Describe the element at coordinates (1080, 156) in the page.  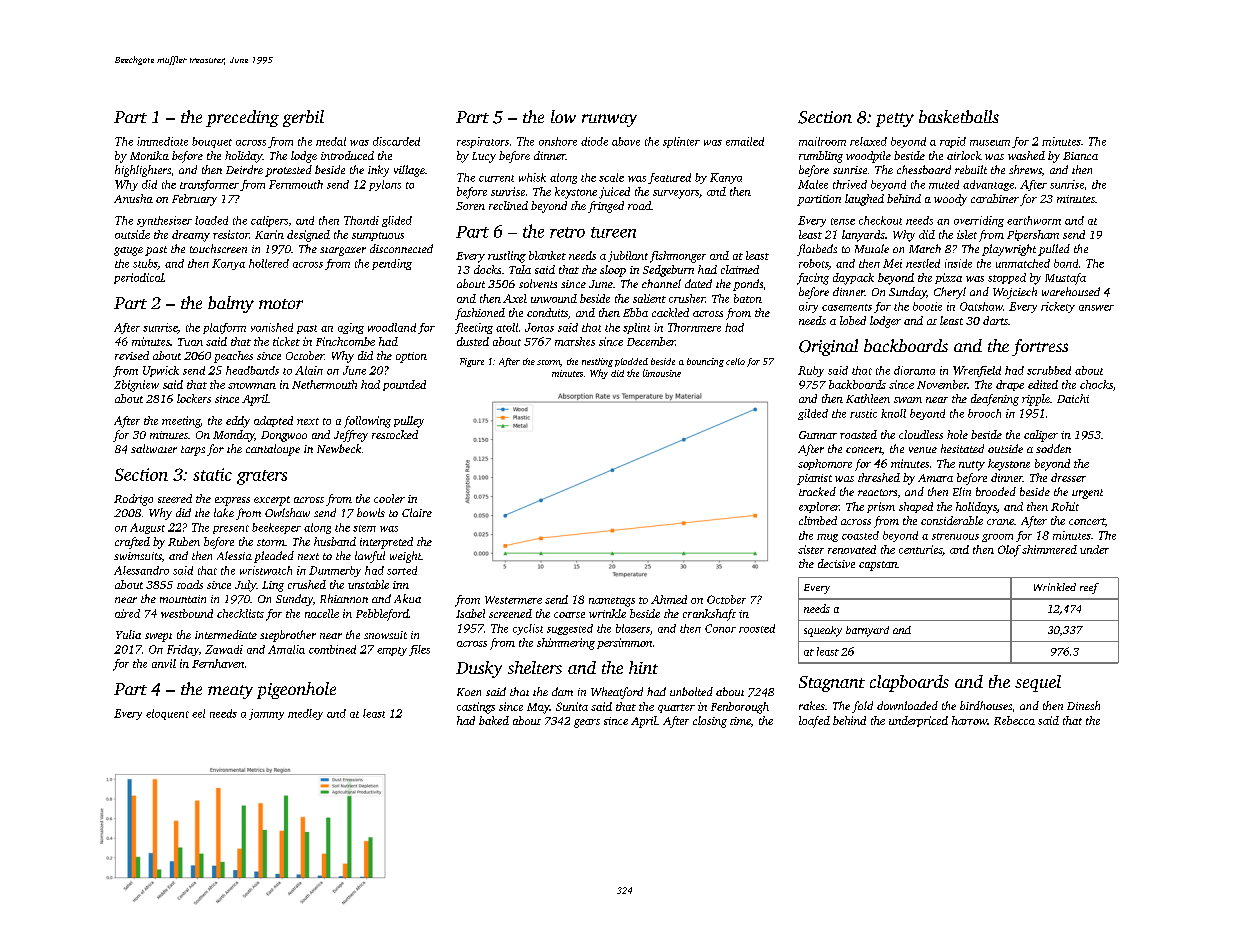
I see `Bianca` at that location.
